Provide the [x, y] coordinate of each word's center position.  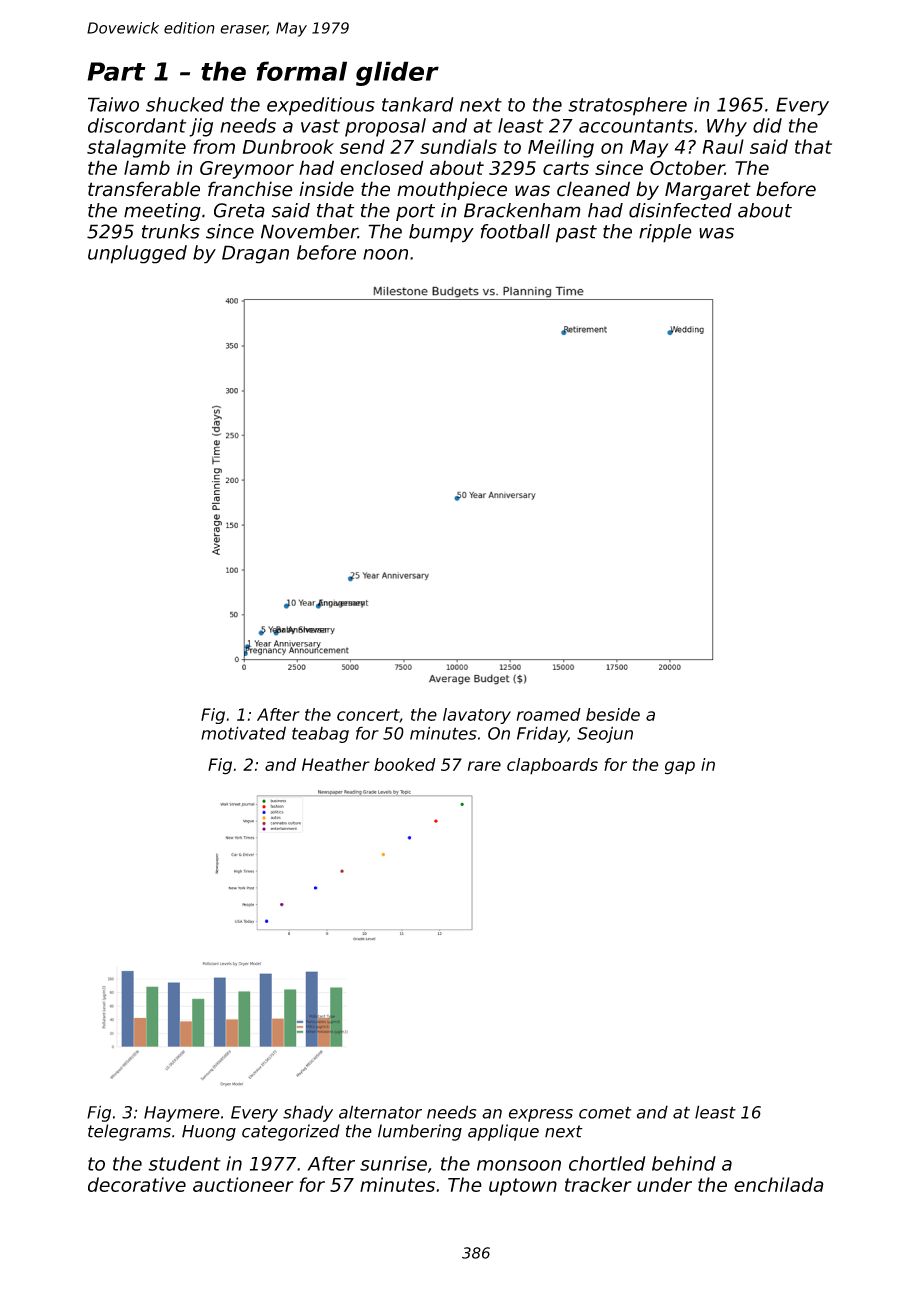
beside [613, 714]
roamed [549, 714]
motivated [243, 733]
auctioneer [243, 1184]
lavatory [477, 716]
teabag [320, 735]
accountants [636, 126]
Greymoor [247, 170]
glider [397, 73]
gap [680, 768]
